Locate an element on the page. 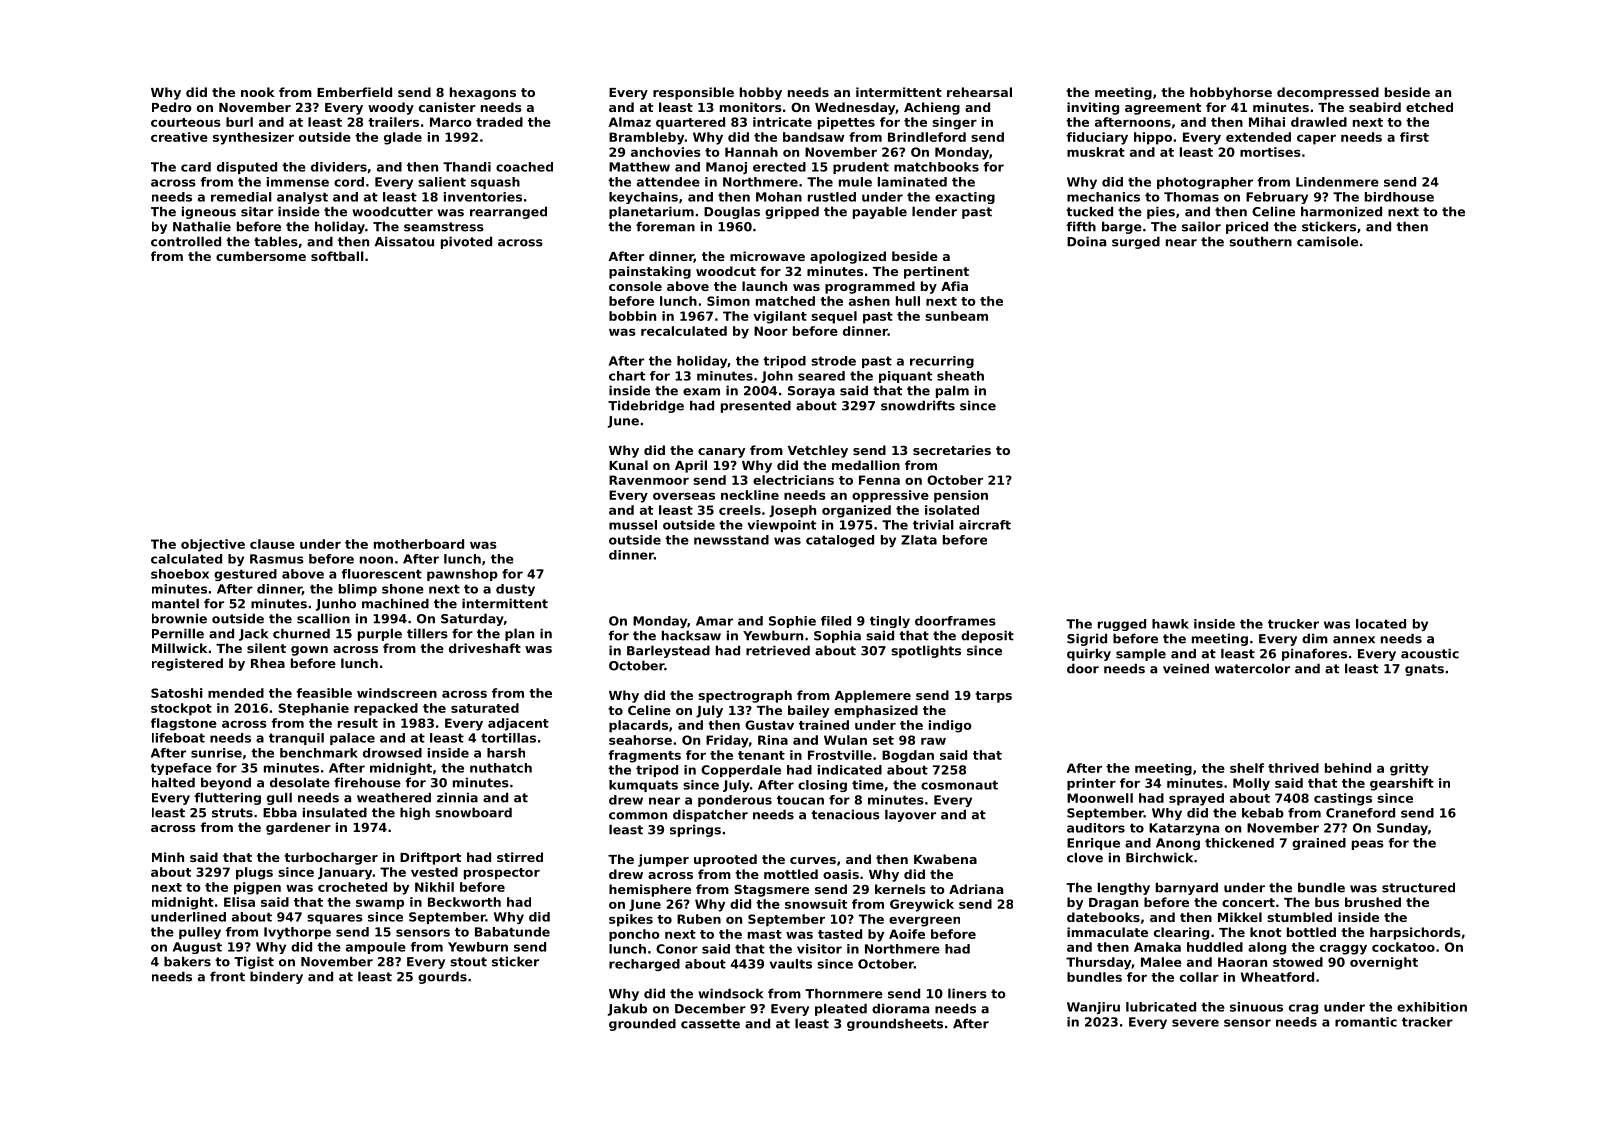 This document has width=1623, height=1148. responsible is located at coordinates (693, 93).
